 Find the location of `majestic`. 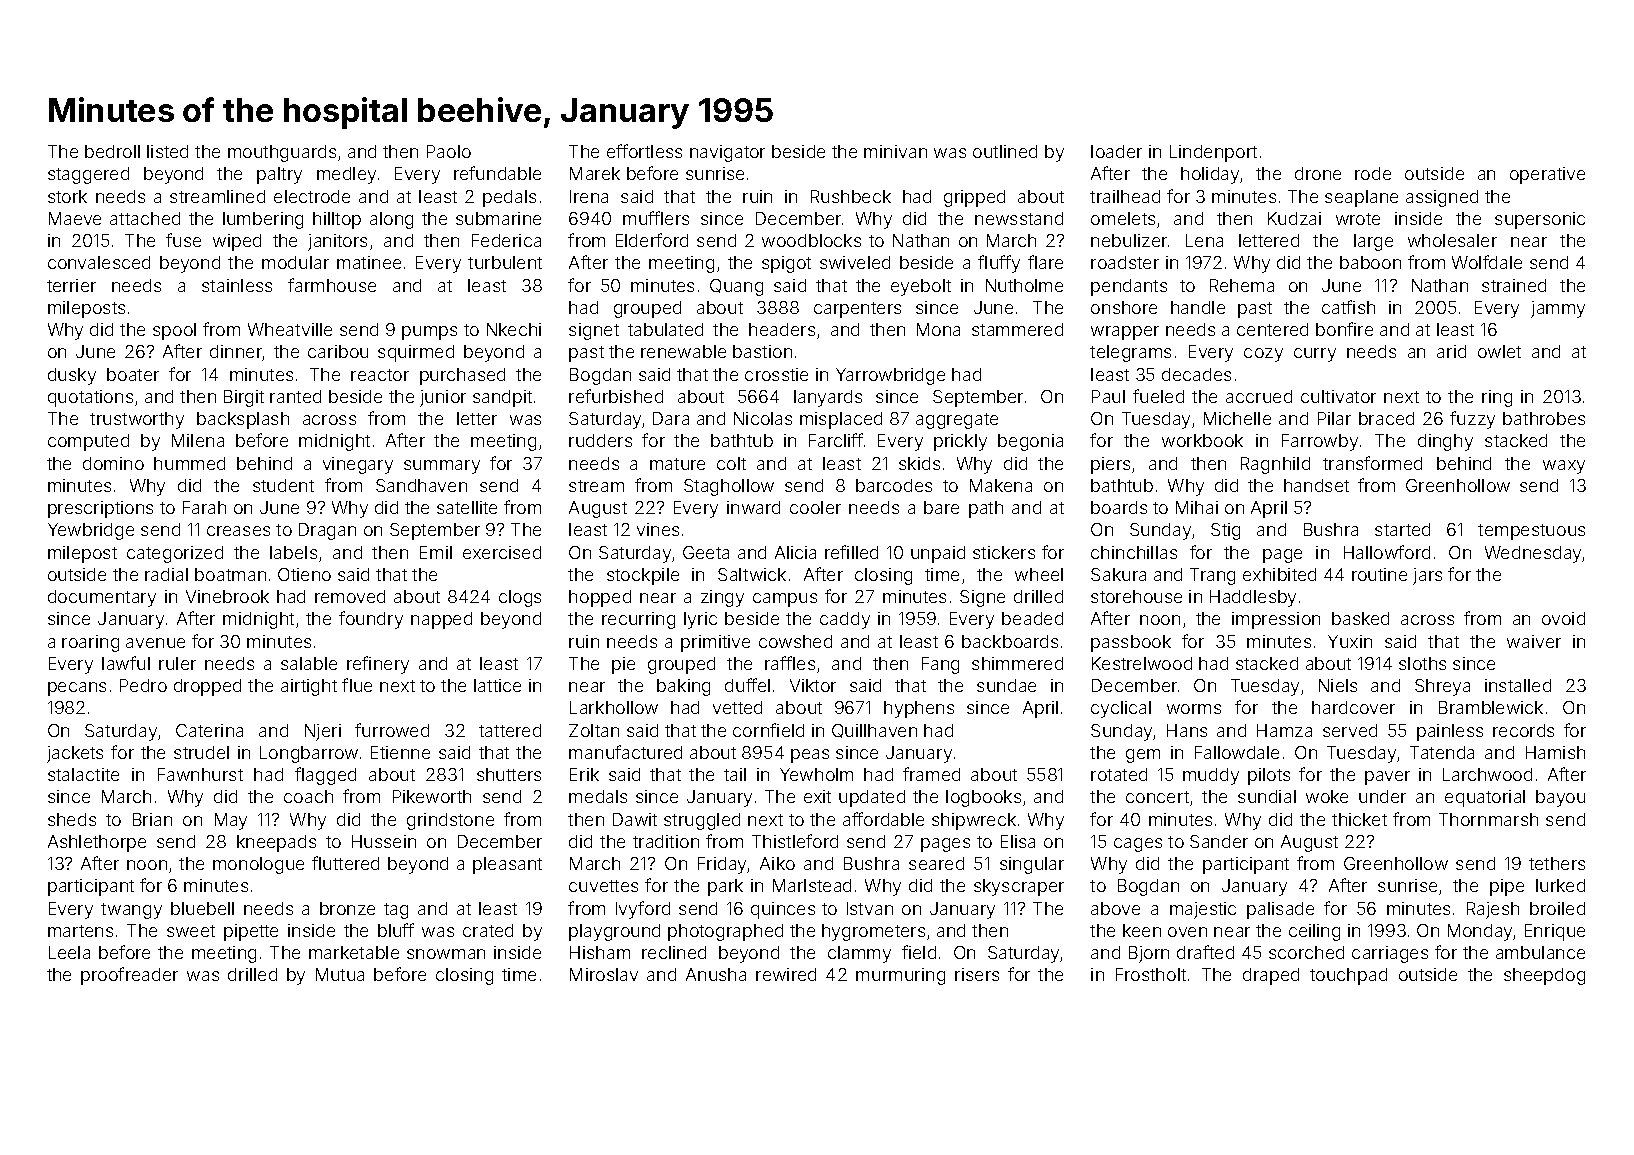

majestic is located at coordinates (1203, 910).
